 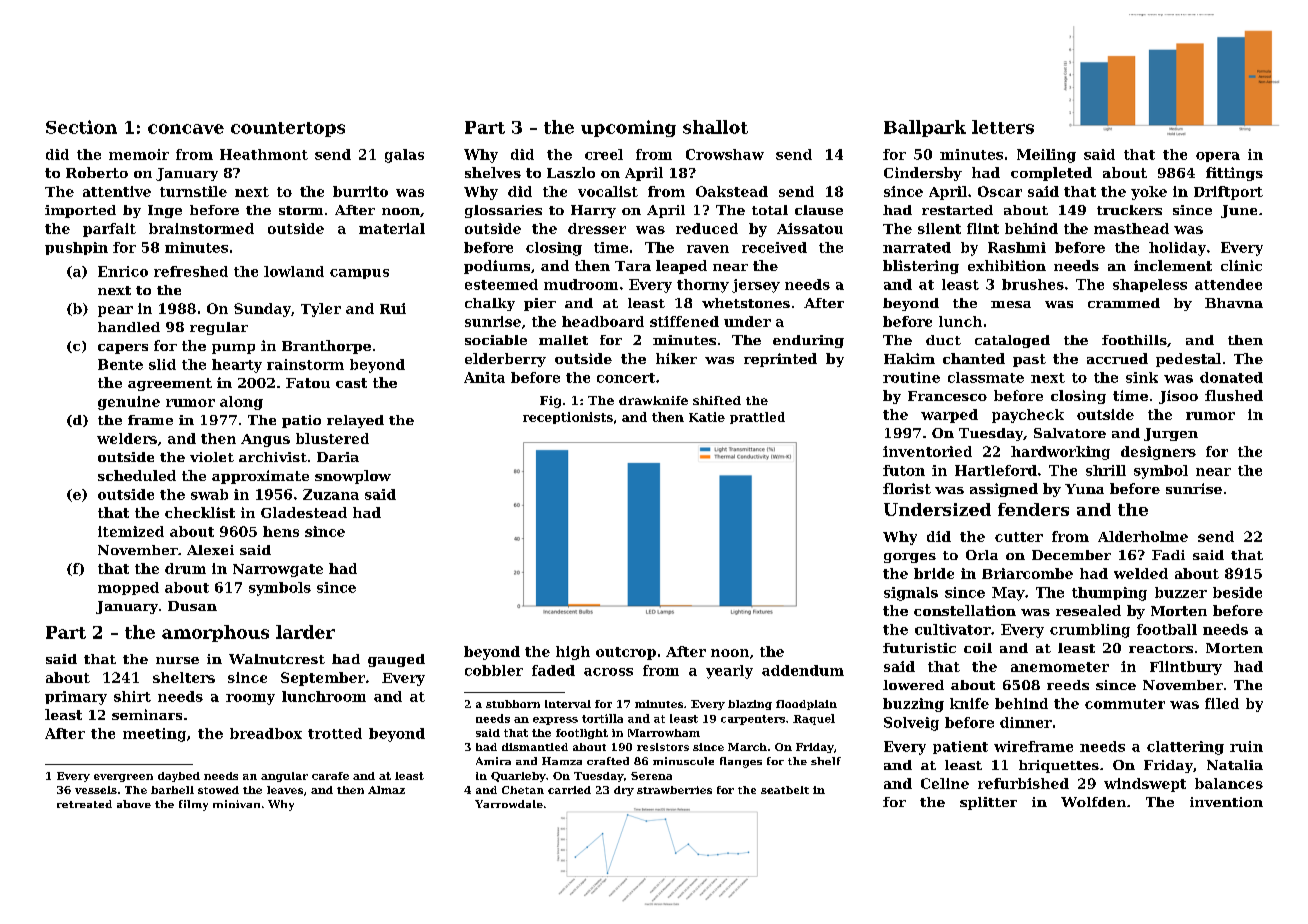 What do you see at coordinates (186, 129) in the image?
I see `concave` at bounding box center [186, 129].
